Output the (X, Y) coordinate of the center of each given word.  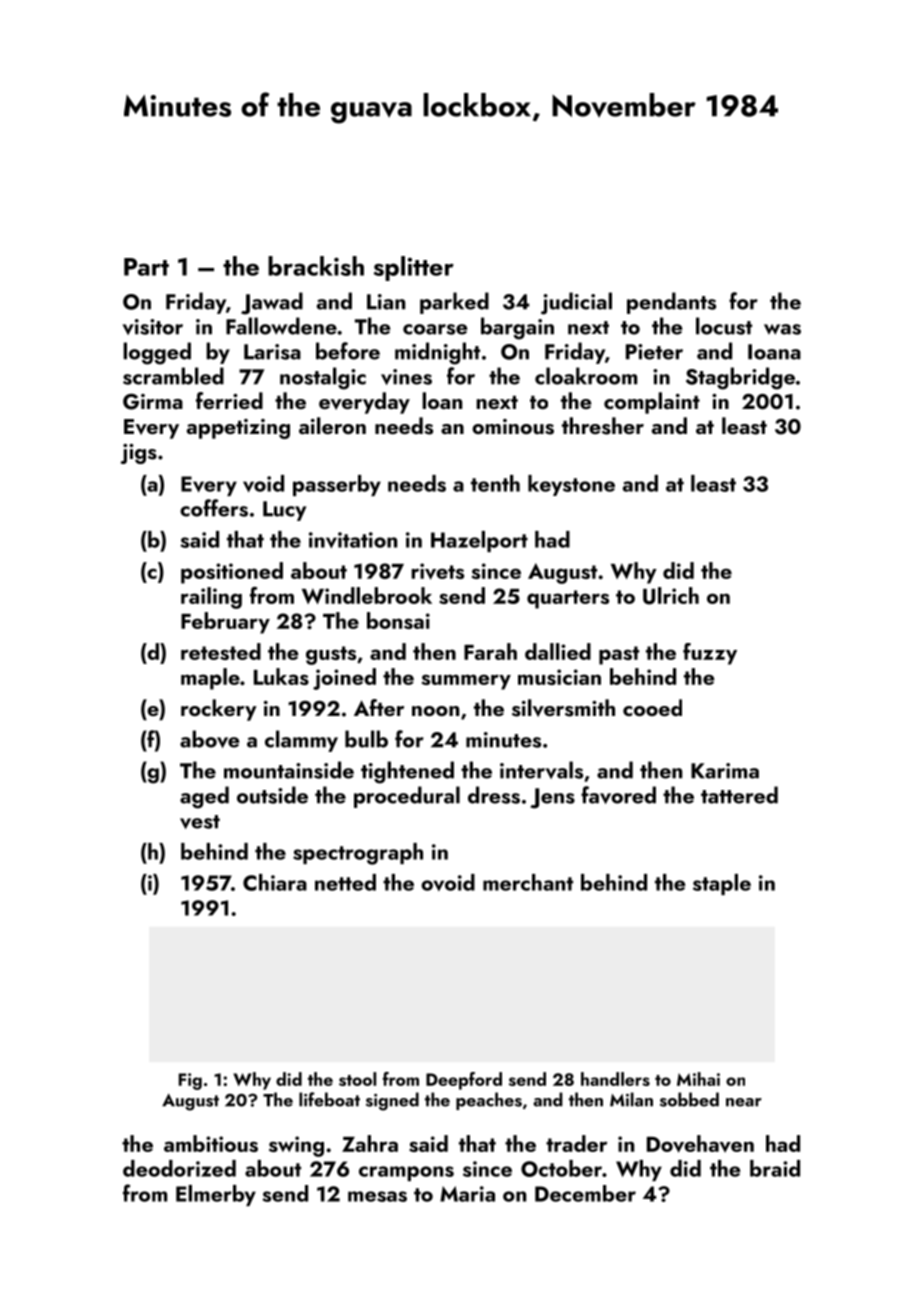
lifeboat (329, 1099)
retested (221, 651)
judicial (576, 303)
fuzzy (710, 654)
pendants (671, 303)
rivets (437, 571)
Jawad (272, 303)
